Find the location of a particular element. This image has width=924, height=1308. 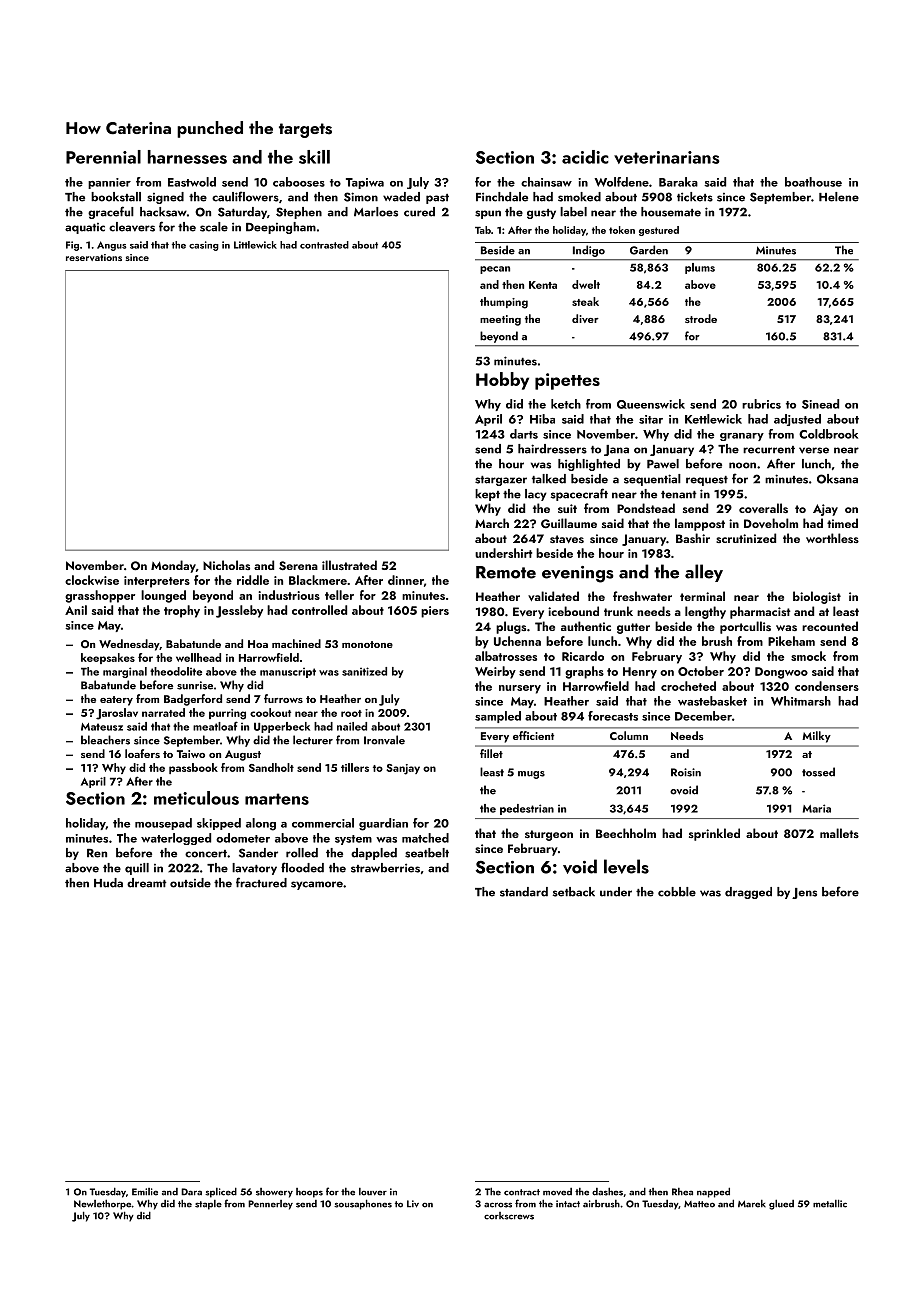

acidic is located at coordinates (585, 157).
